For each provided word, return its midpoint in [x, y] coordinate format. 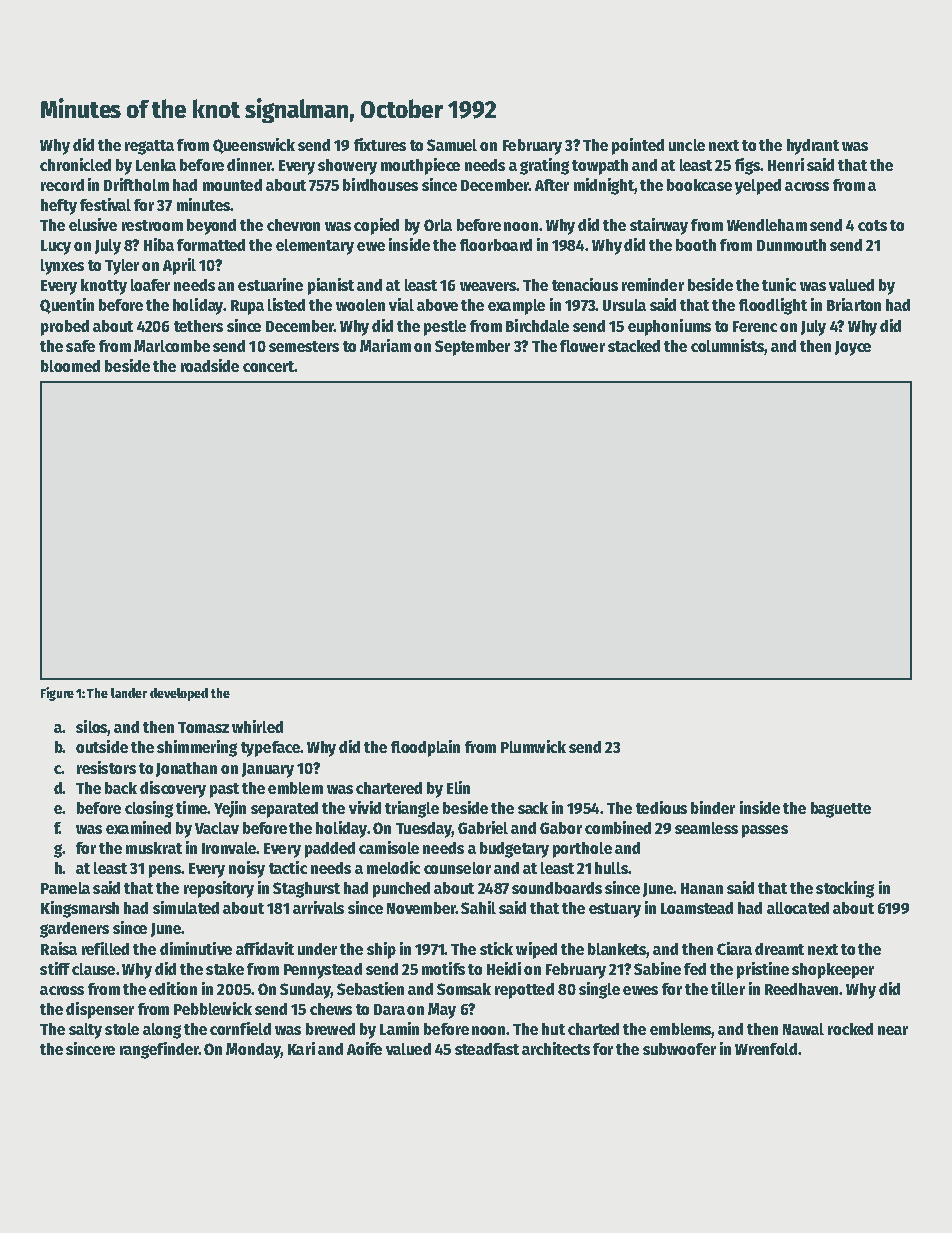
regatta [149, 147]
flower [582, 346]
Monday [253, 1051]
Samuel [452, 145]
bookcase [699, 185]
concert [268, 366]
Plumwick [533, 746]
